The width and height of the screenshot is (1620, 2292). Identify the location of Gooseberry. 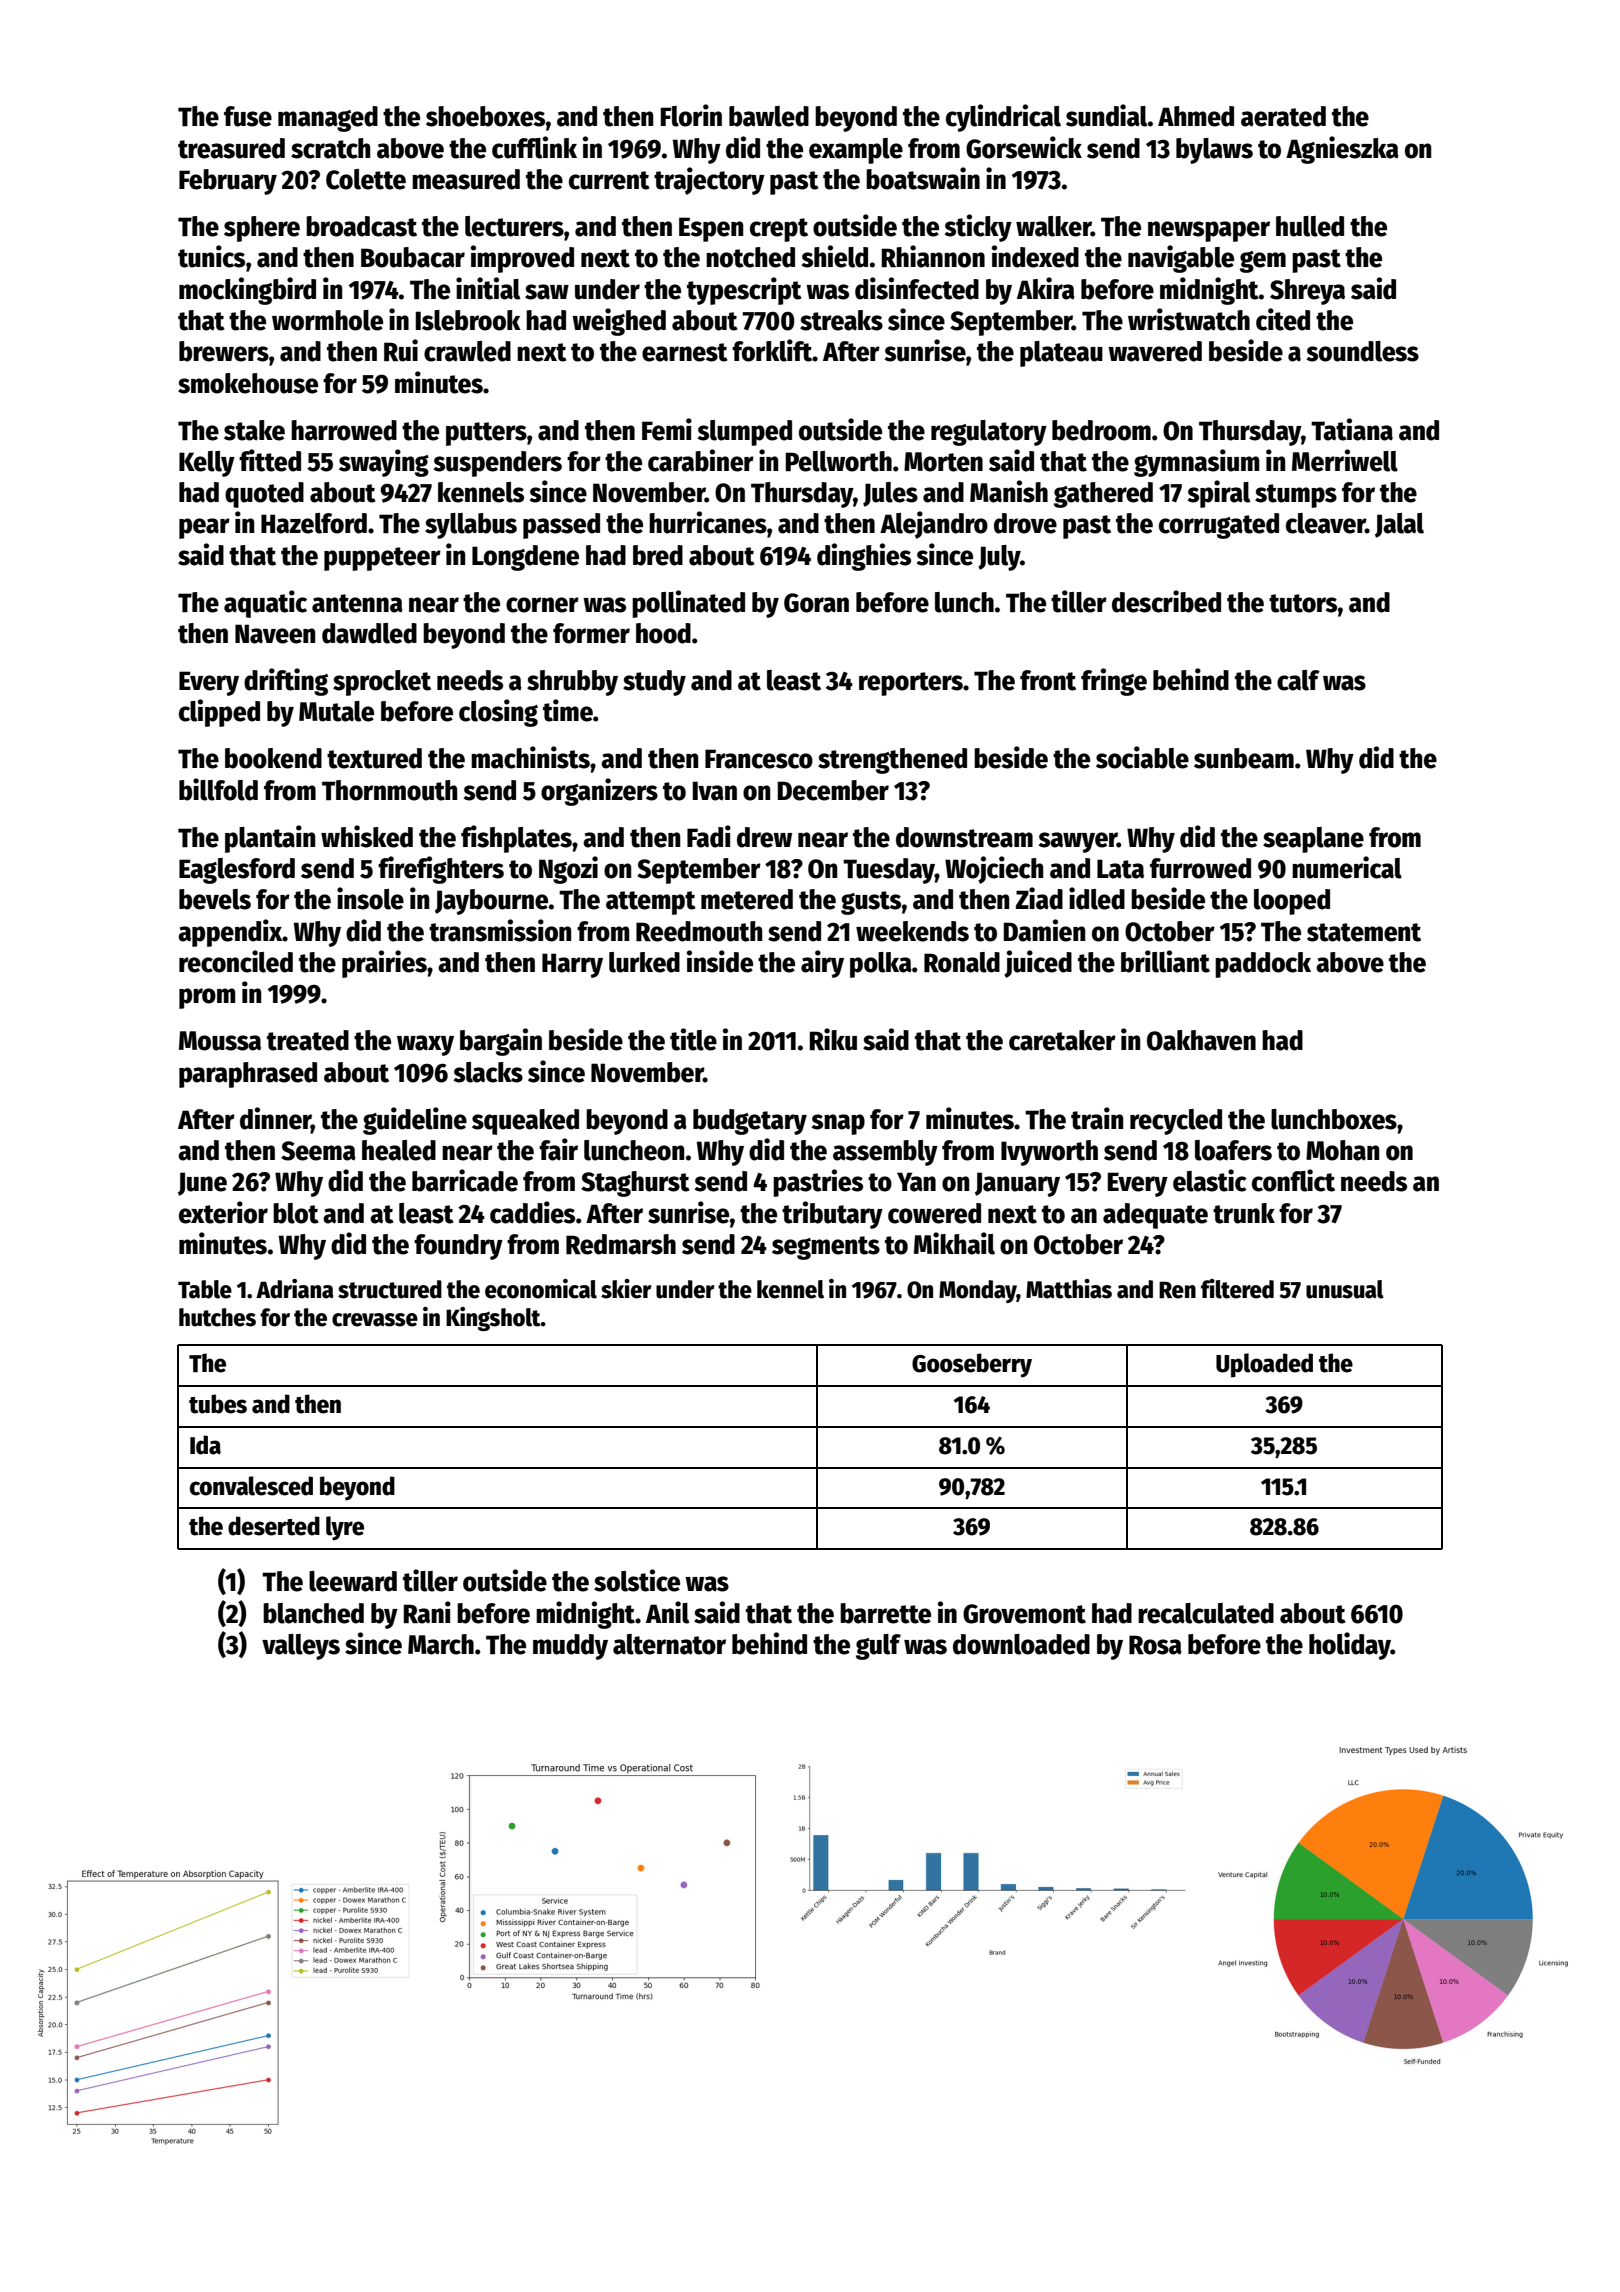
(972, 1365).
